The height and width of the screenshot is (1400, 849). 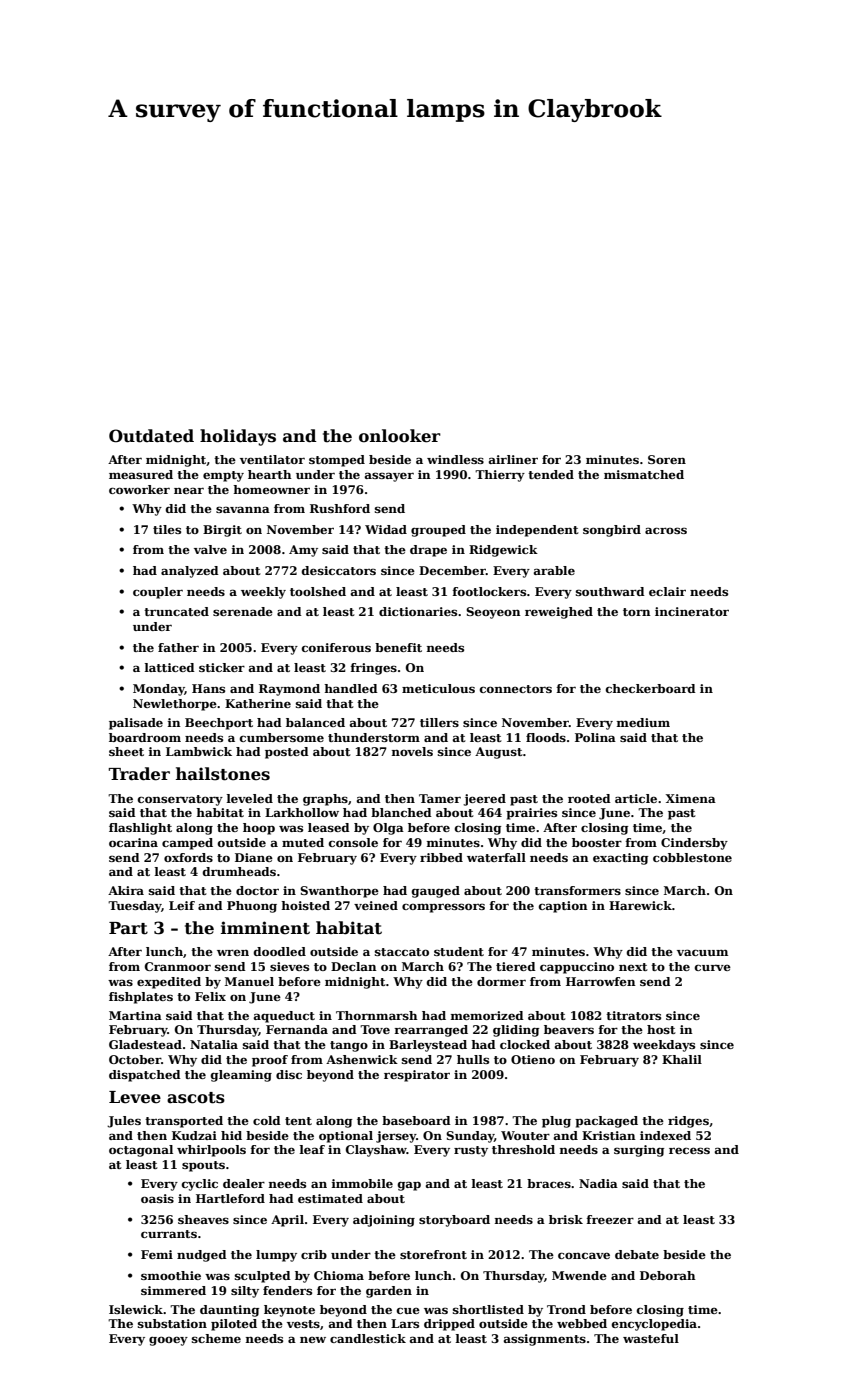 I want to click on Soren, so click(x=667, y=459).
